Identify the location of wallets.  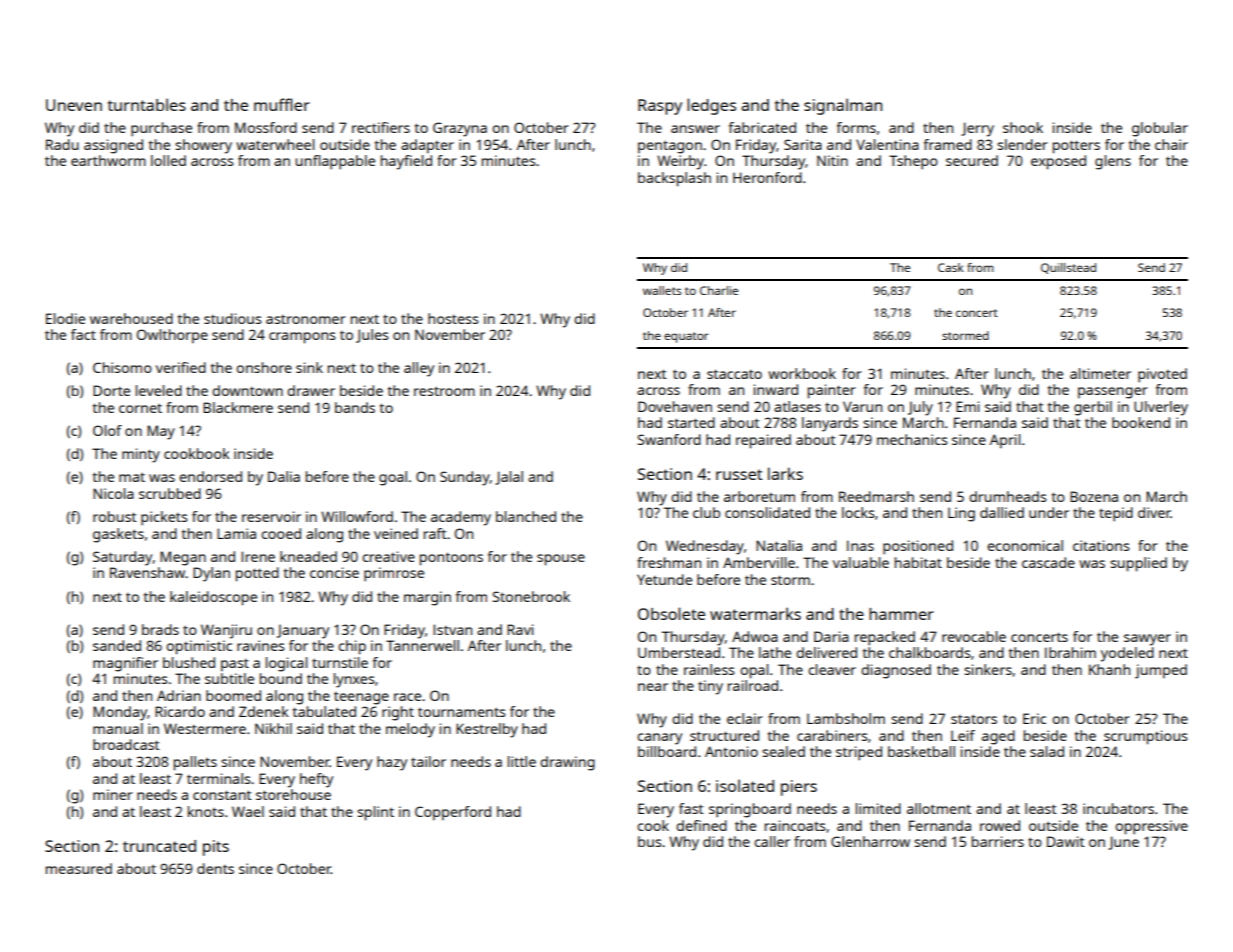
(662, 290).
